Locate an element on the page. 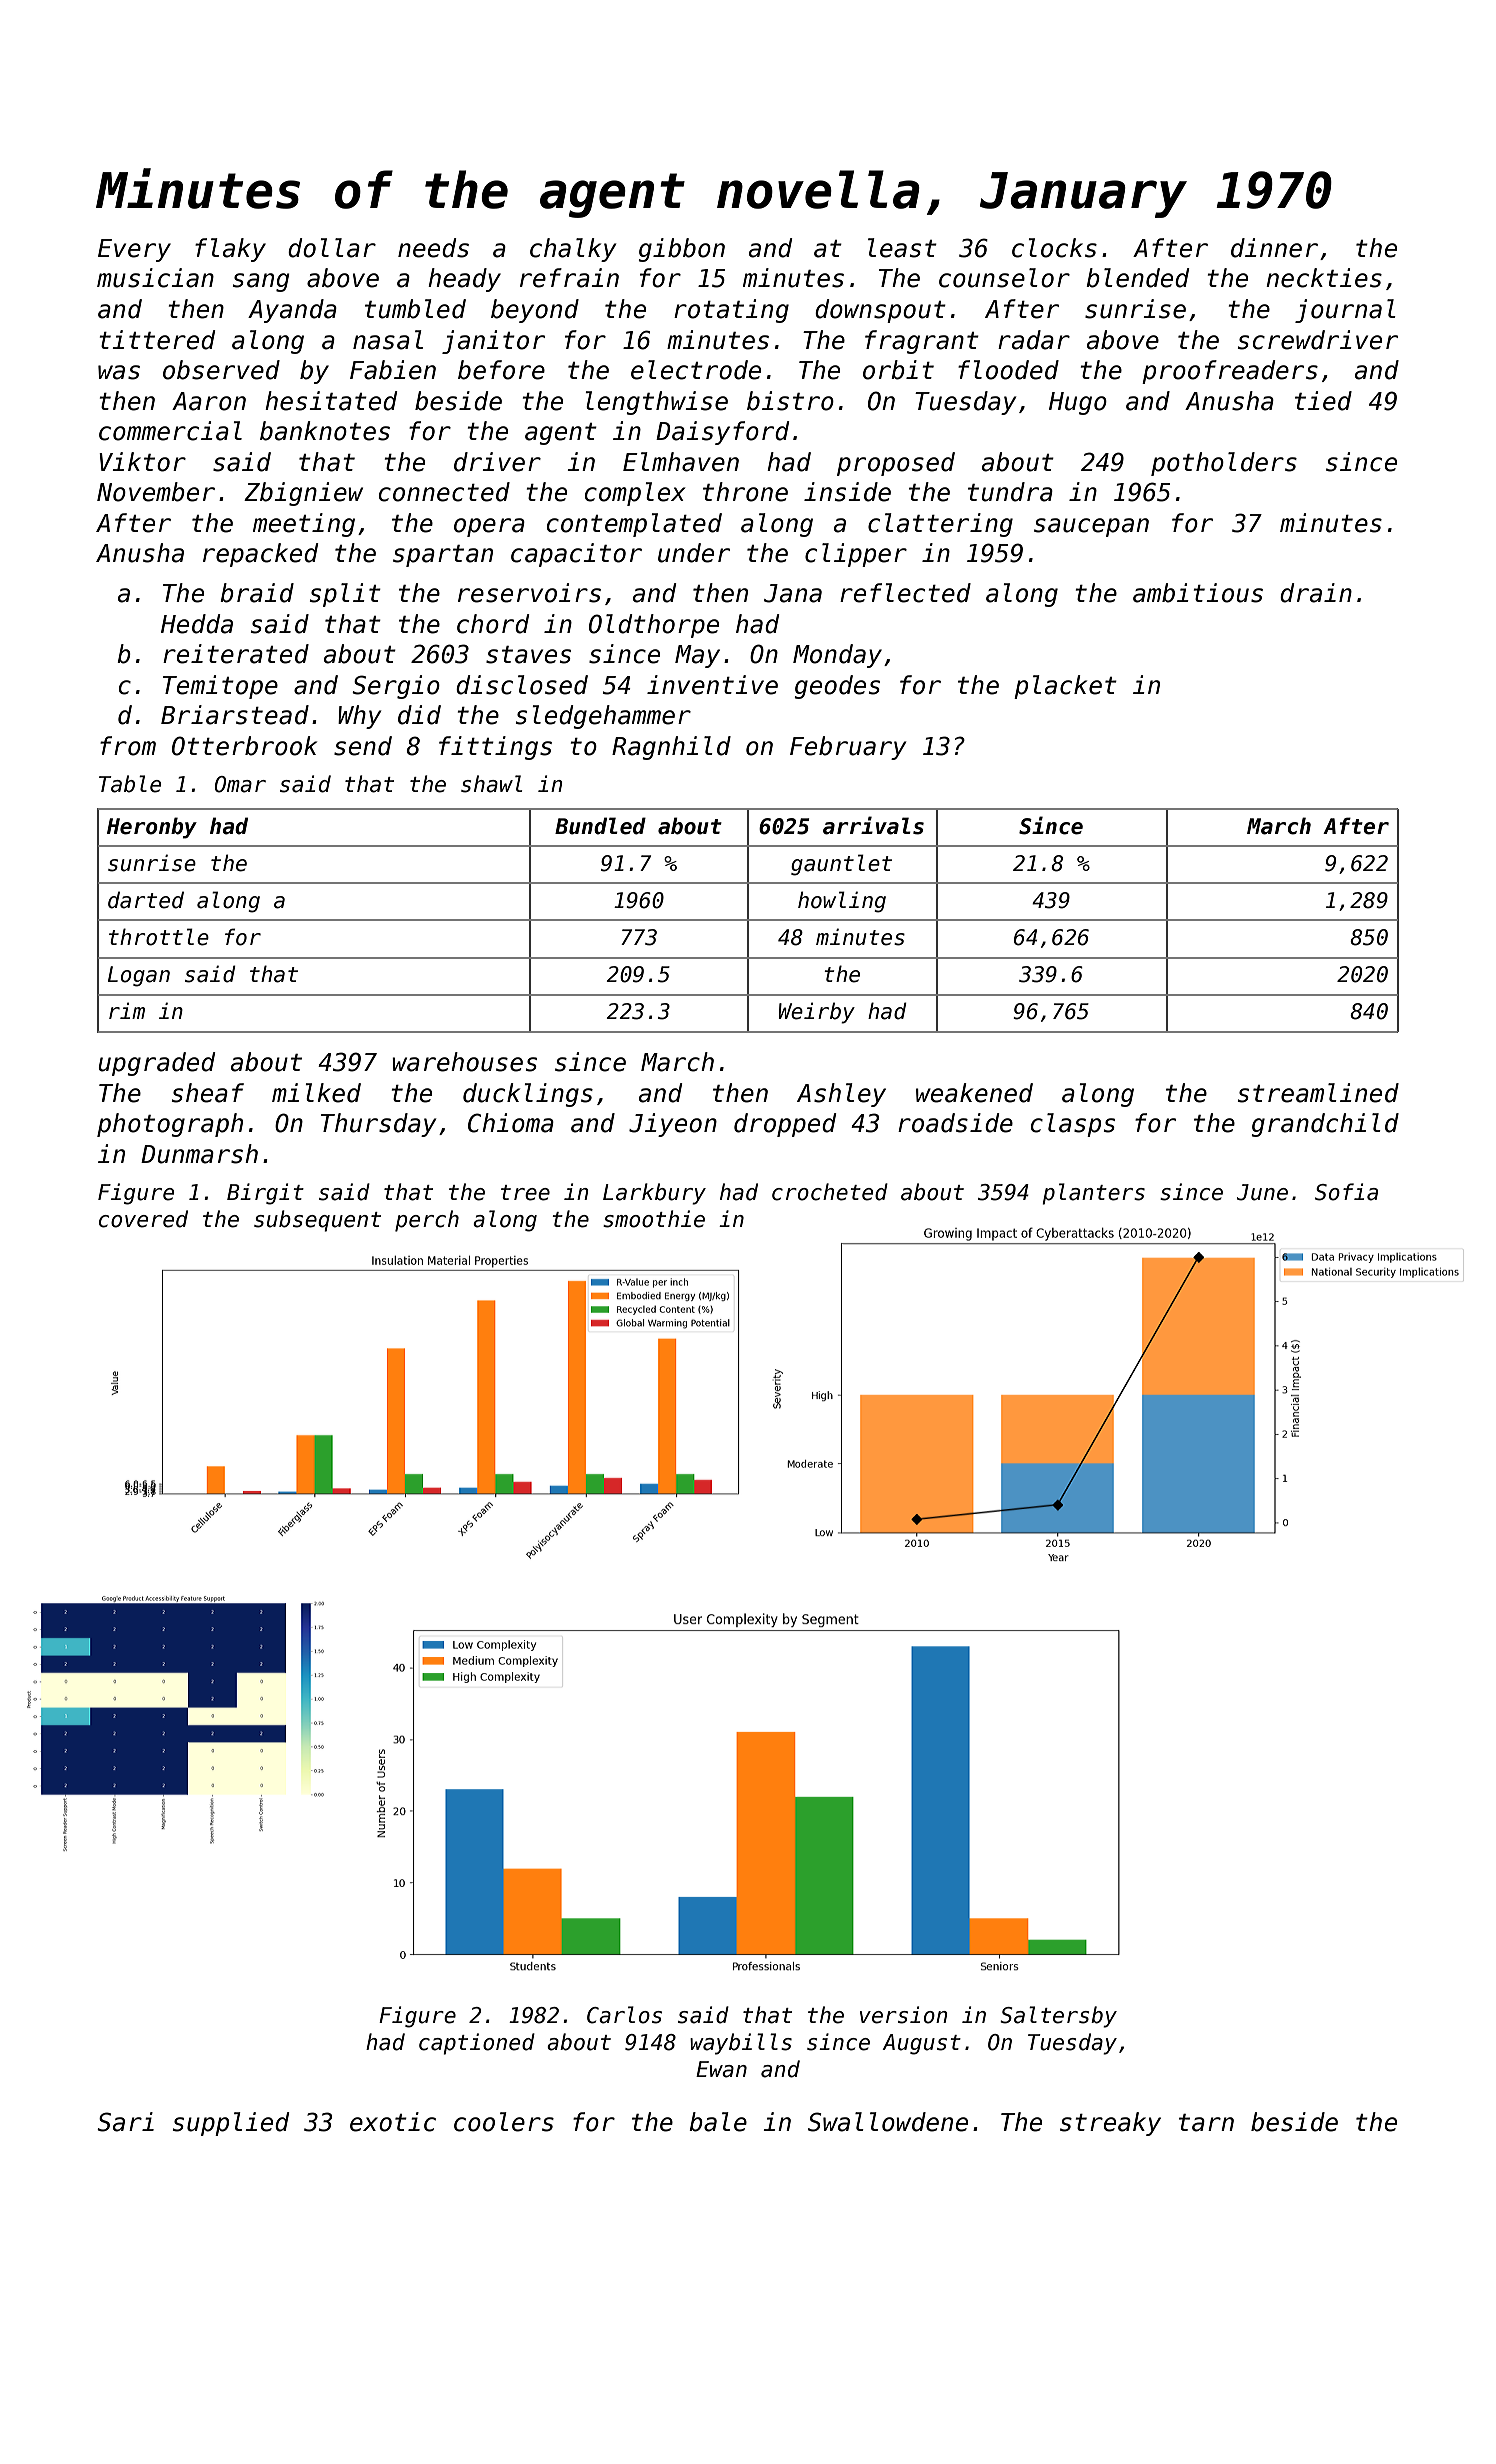  grandchild is located at coordinates (1325, 1125).
